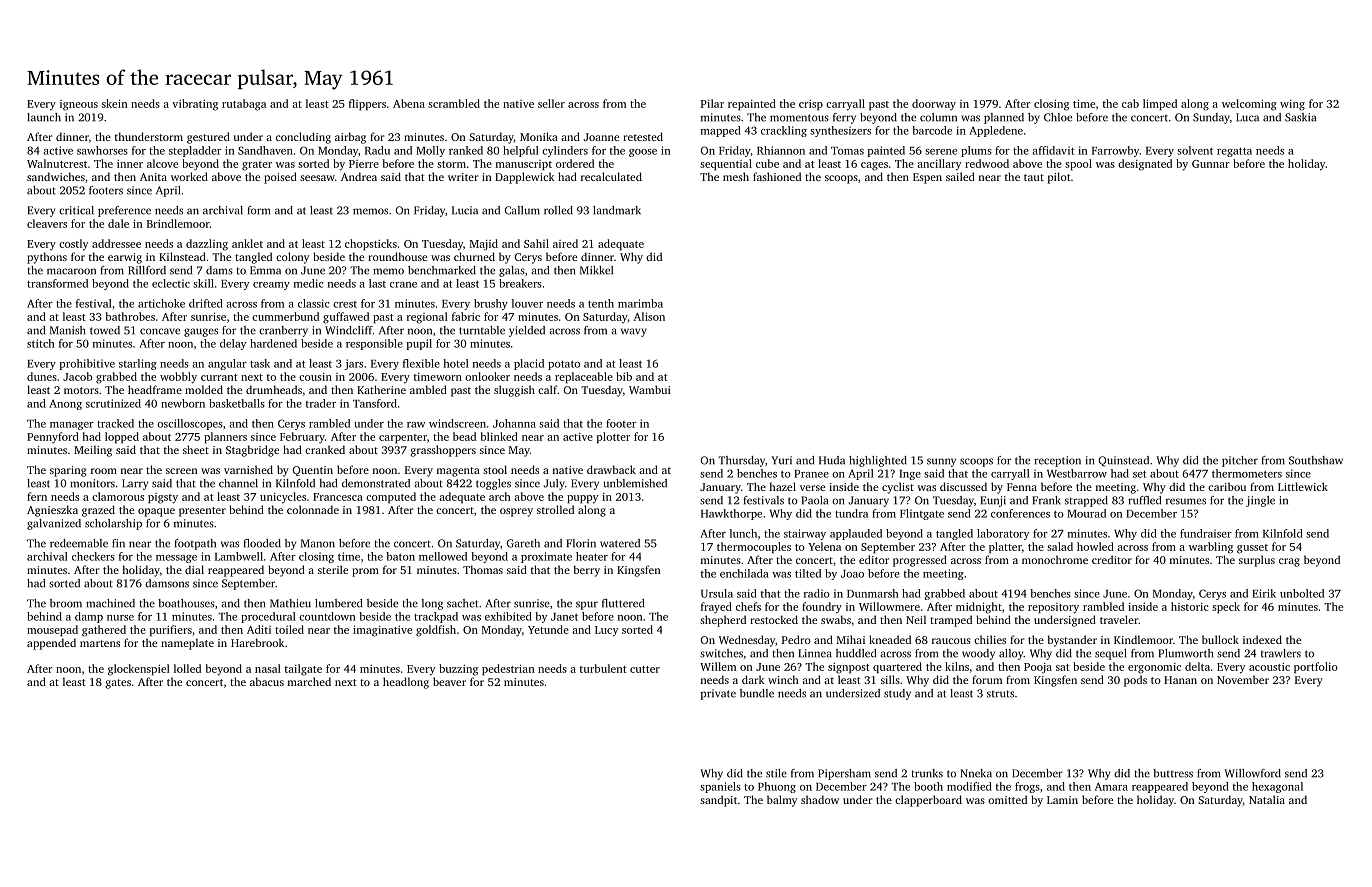 This image has width=1372, height=887. What do you see at coordinates (782, 801) in the image?
I see `balmy` at bounding box center [782, 801].
